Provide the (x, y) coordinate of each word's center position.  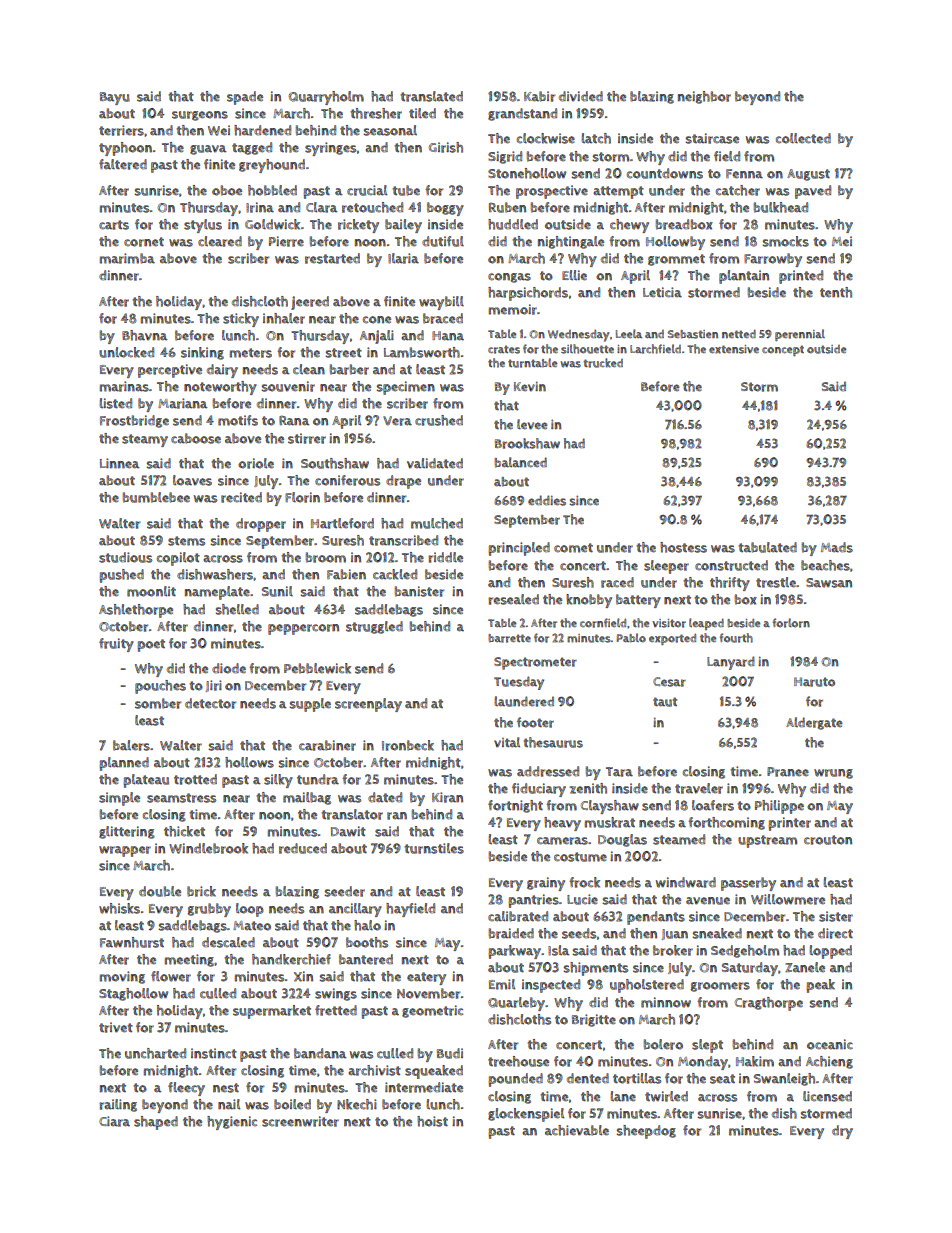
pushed (121, 576)
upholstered (647, 986)
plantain (744, 277)
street (343, 353)
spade (245, 98)
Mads (837, 547)
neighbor (704, 97)
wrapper (125, 851)
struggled (374, 627)
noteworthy (220, 388)
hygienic (232, 1123)
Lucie (582, 899)
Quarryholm (326, 98)
